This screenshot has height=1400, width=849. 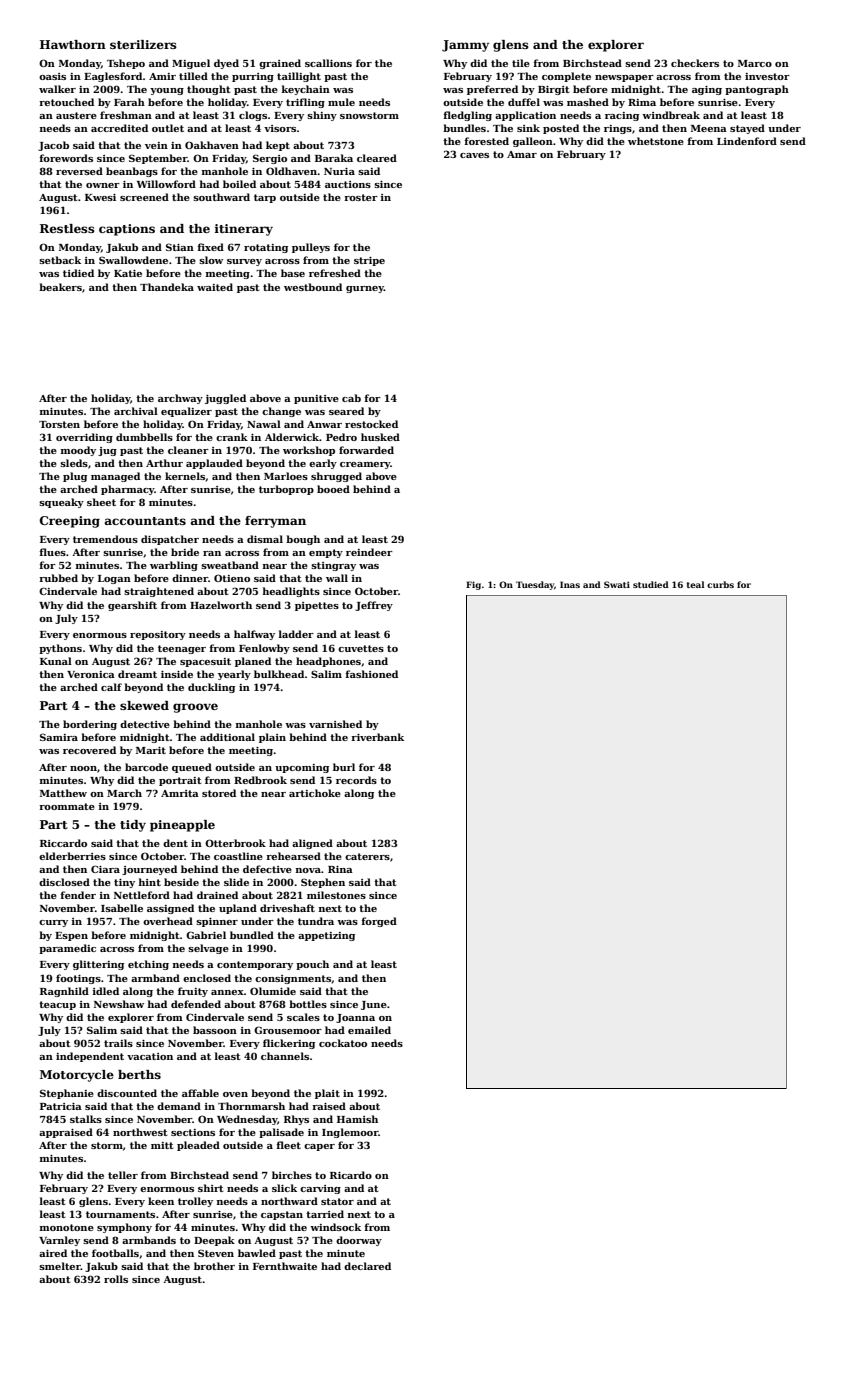 I want to click on Lindenford, so click(x=747, y=141).
